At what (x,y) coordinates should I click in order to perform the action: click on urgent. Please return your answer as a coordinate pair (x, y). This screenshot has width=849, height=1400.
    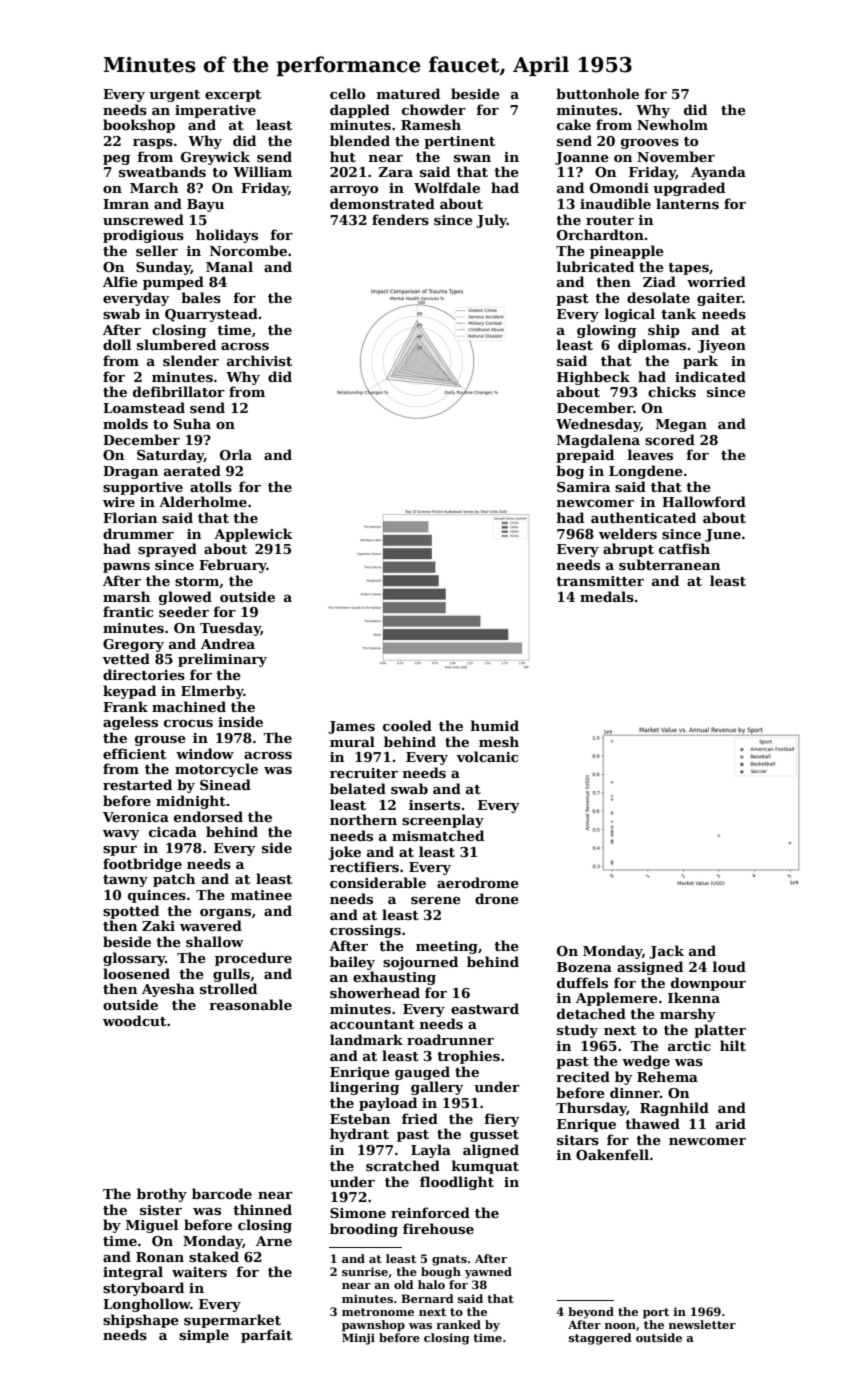
    Looking at the image, I should click on (174, 96).
